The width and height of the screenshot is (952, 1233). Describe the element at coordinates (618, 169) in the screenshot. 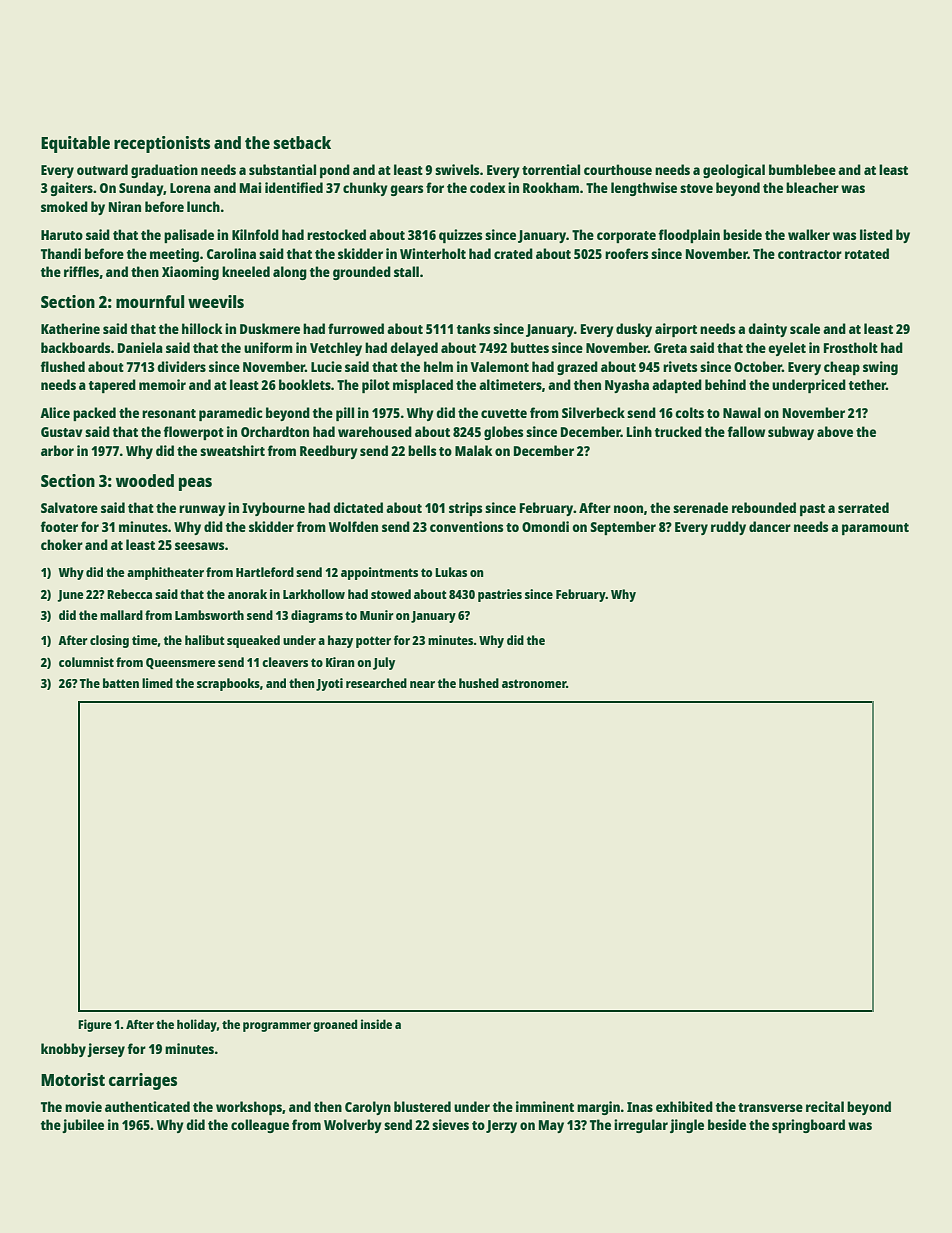

I see `courthouse` at that location.
